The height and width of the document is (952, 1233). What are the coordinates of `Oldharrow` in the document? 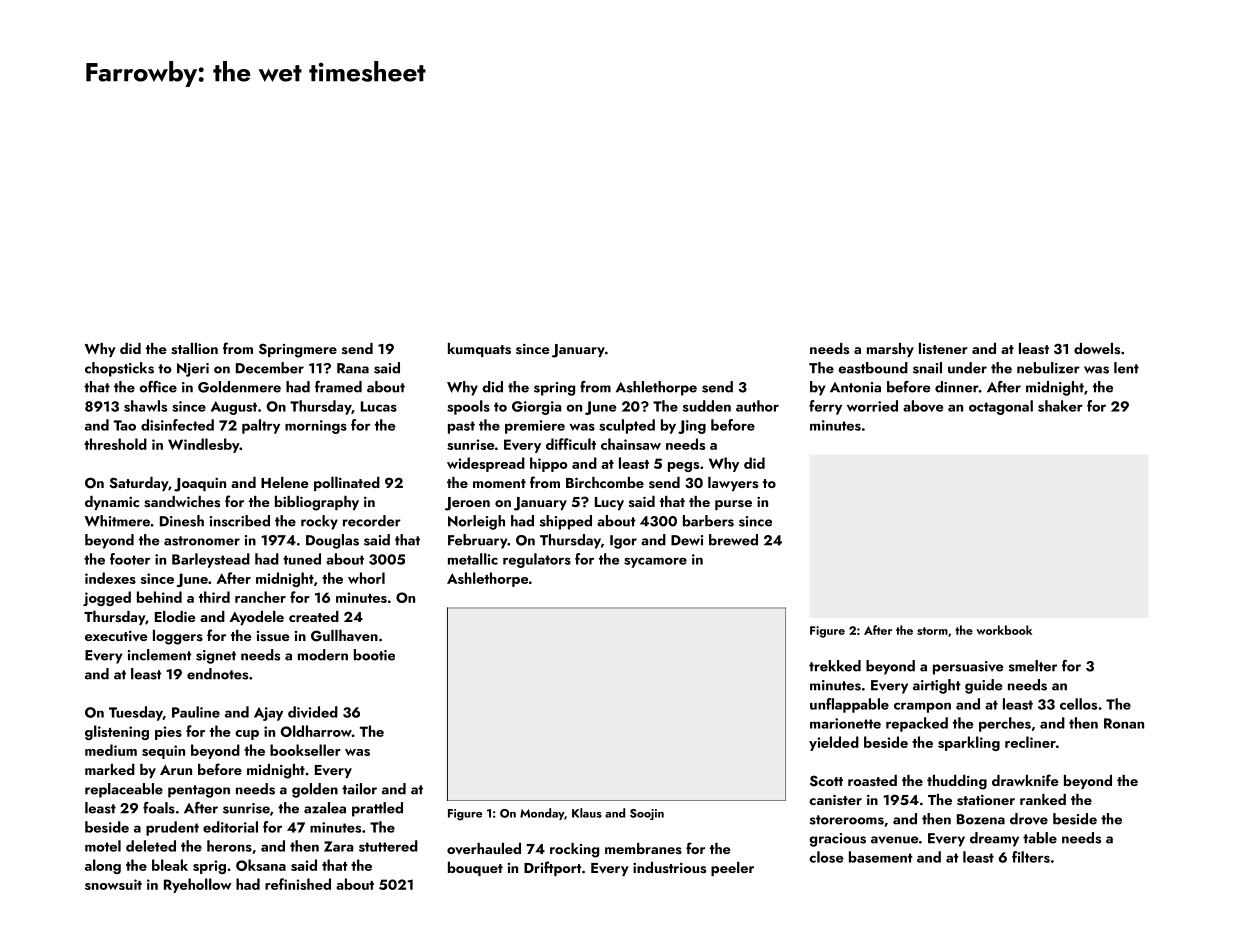 It's located at (316, 731).
